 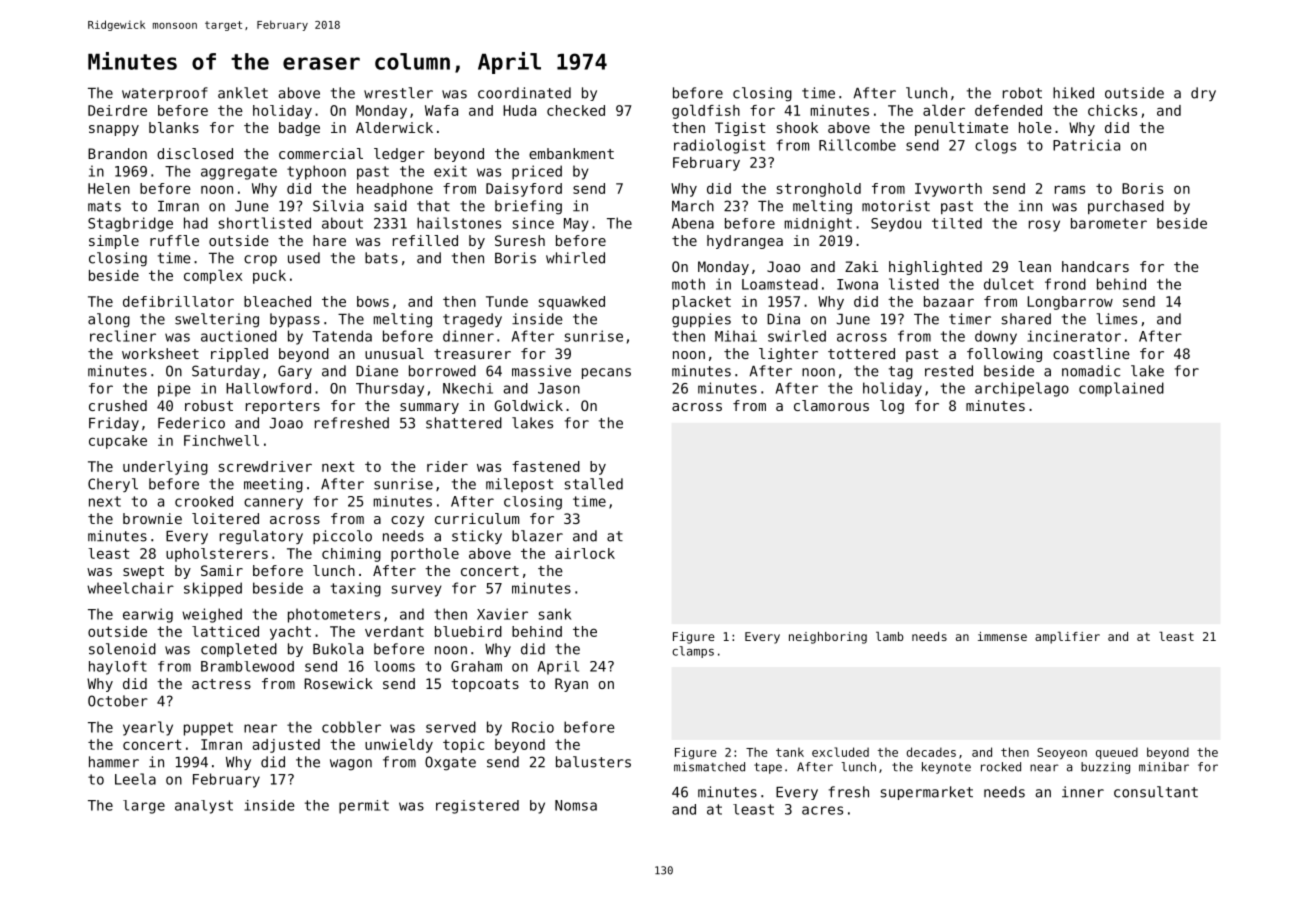 What do you see at coordinates (606, 373) in the image?
I see `pecans` at bounding box center [606, 373].
